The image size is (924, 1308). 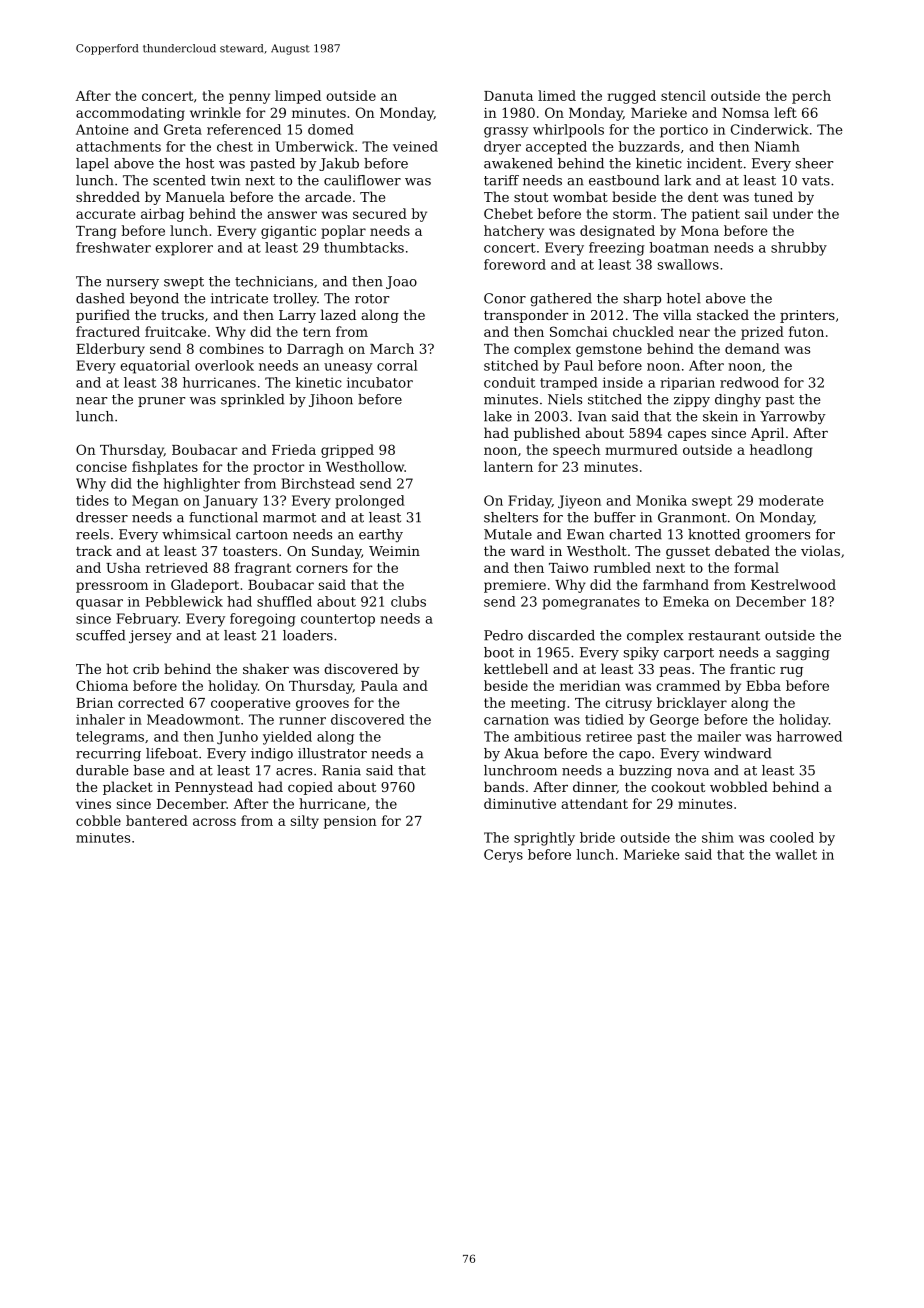 What do you see at coordinates (102, 129) in the image?
I see `Antoine` at bounding box center [102, 129].
